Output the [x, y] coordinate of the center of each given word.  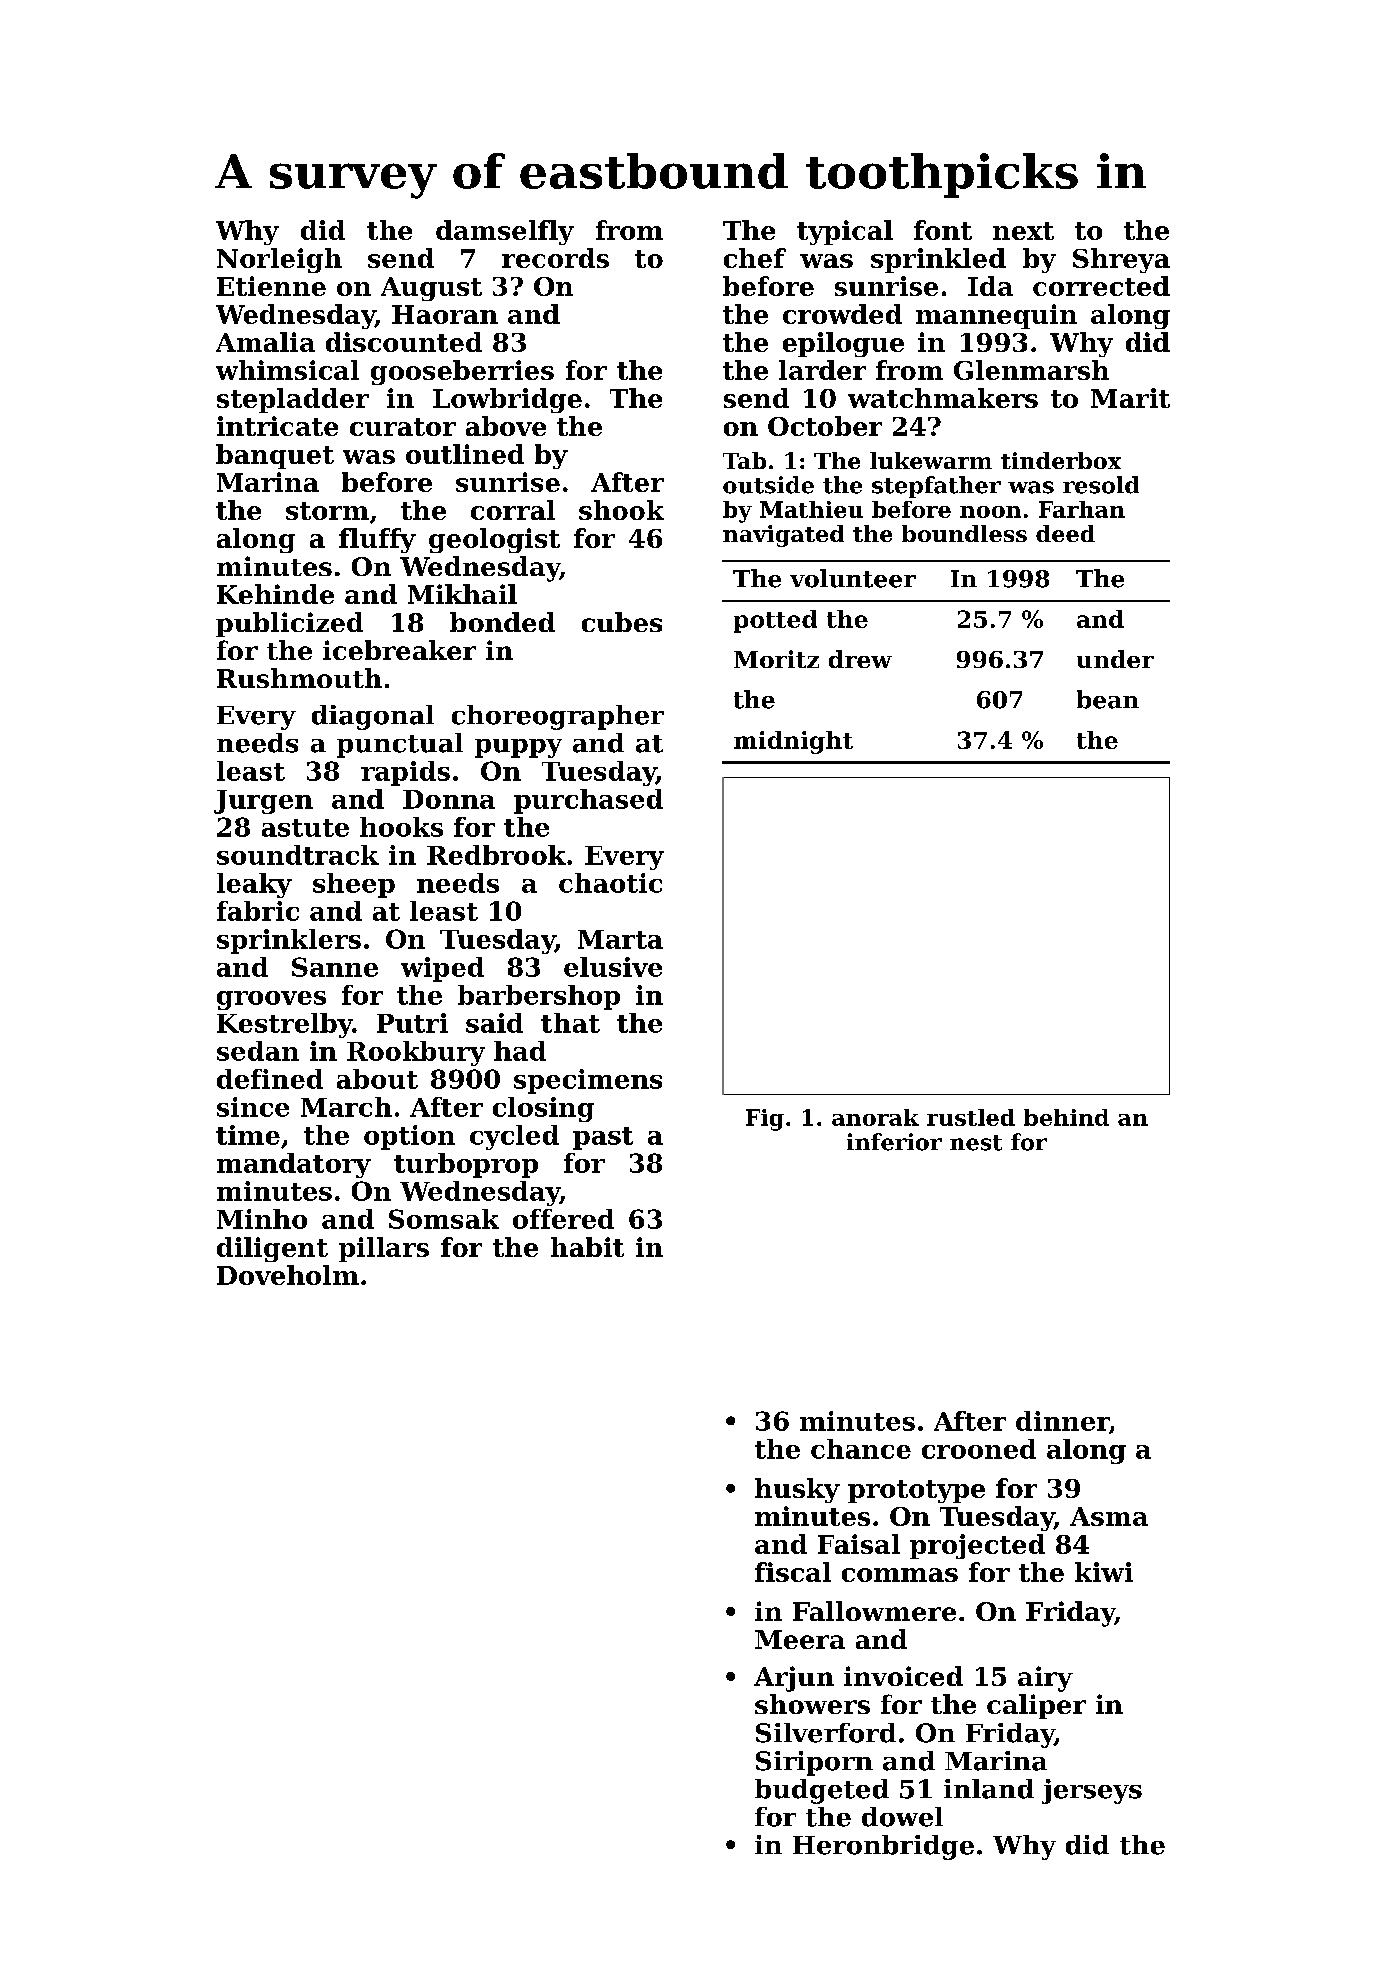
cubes [622, 622]
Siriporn [814, 1763]
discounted [404, 342]
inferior [894, 1142]
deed [1065, 533]
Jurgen [263, 802]
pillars [384, 1249]
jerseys [1092, 1791]
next [1023, 231]
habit [587, 1247]
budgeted [822, 1791]
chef [755, 258]
